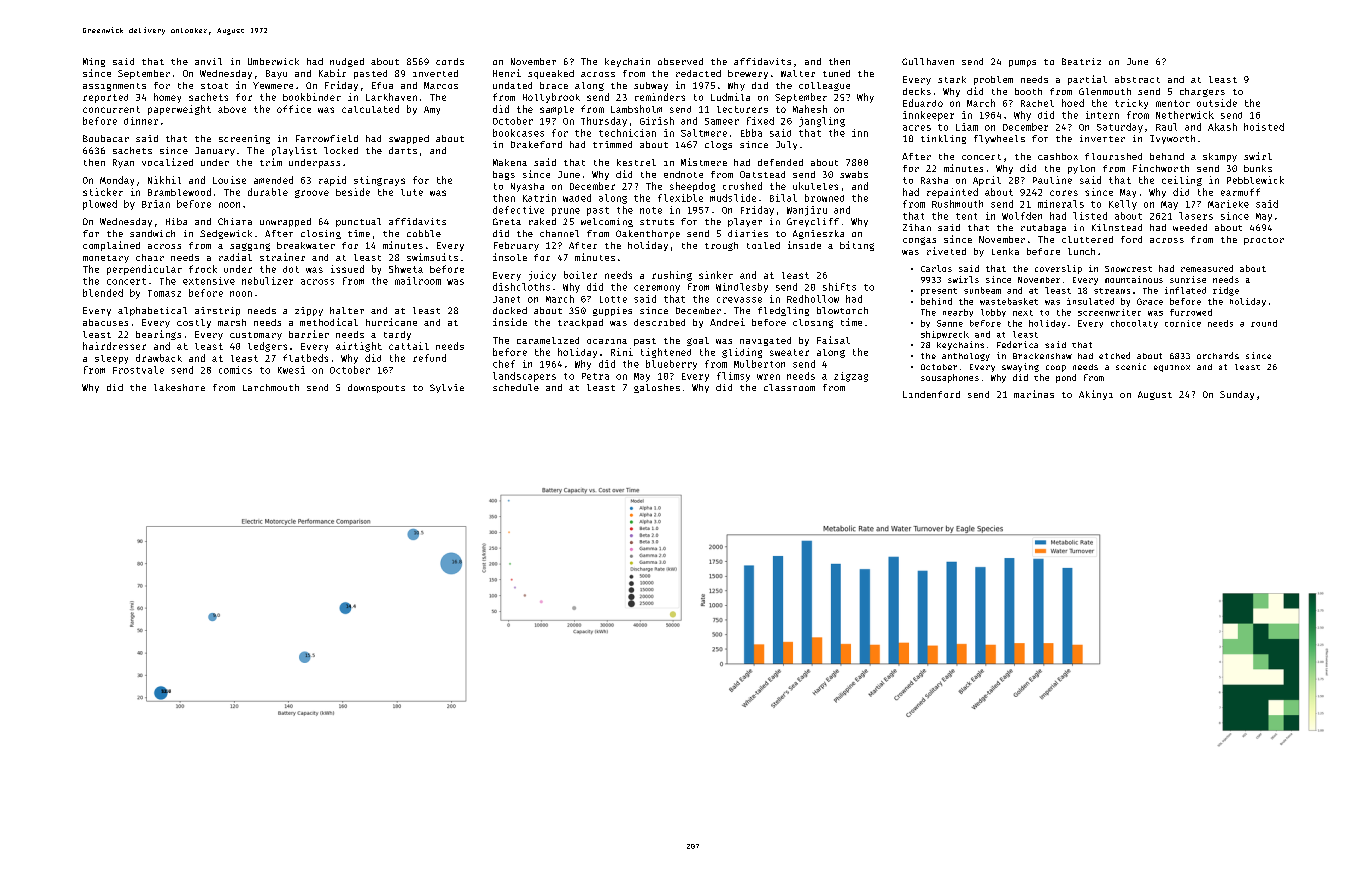 The width and height of the image is (1372, 887). I want to click on Sylvie, so click(447, 388).
